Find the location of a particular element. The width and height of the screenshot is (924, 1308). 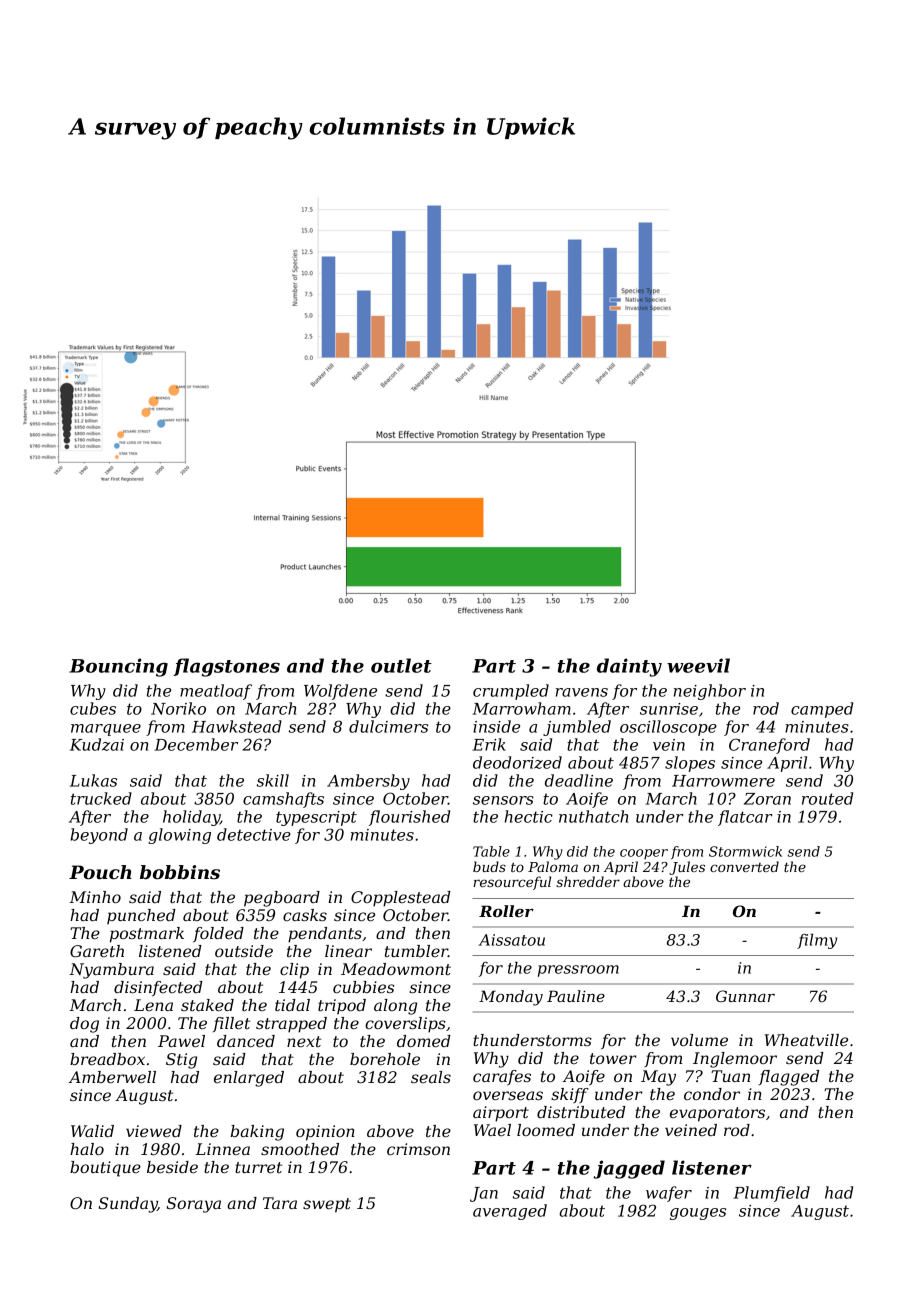

flagstones is located at coordinates (226, 667).
